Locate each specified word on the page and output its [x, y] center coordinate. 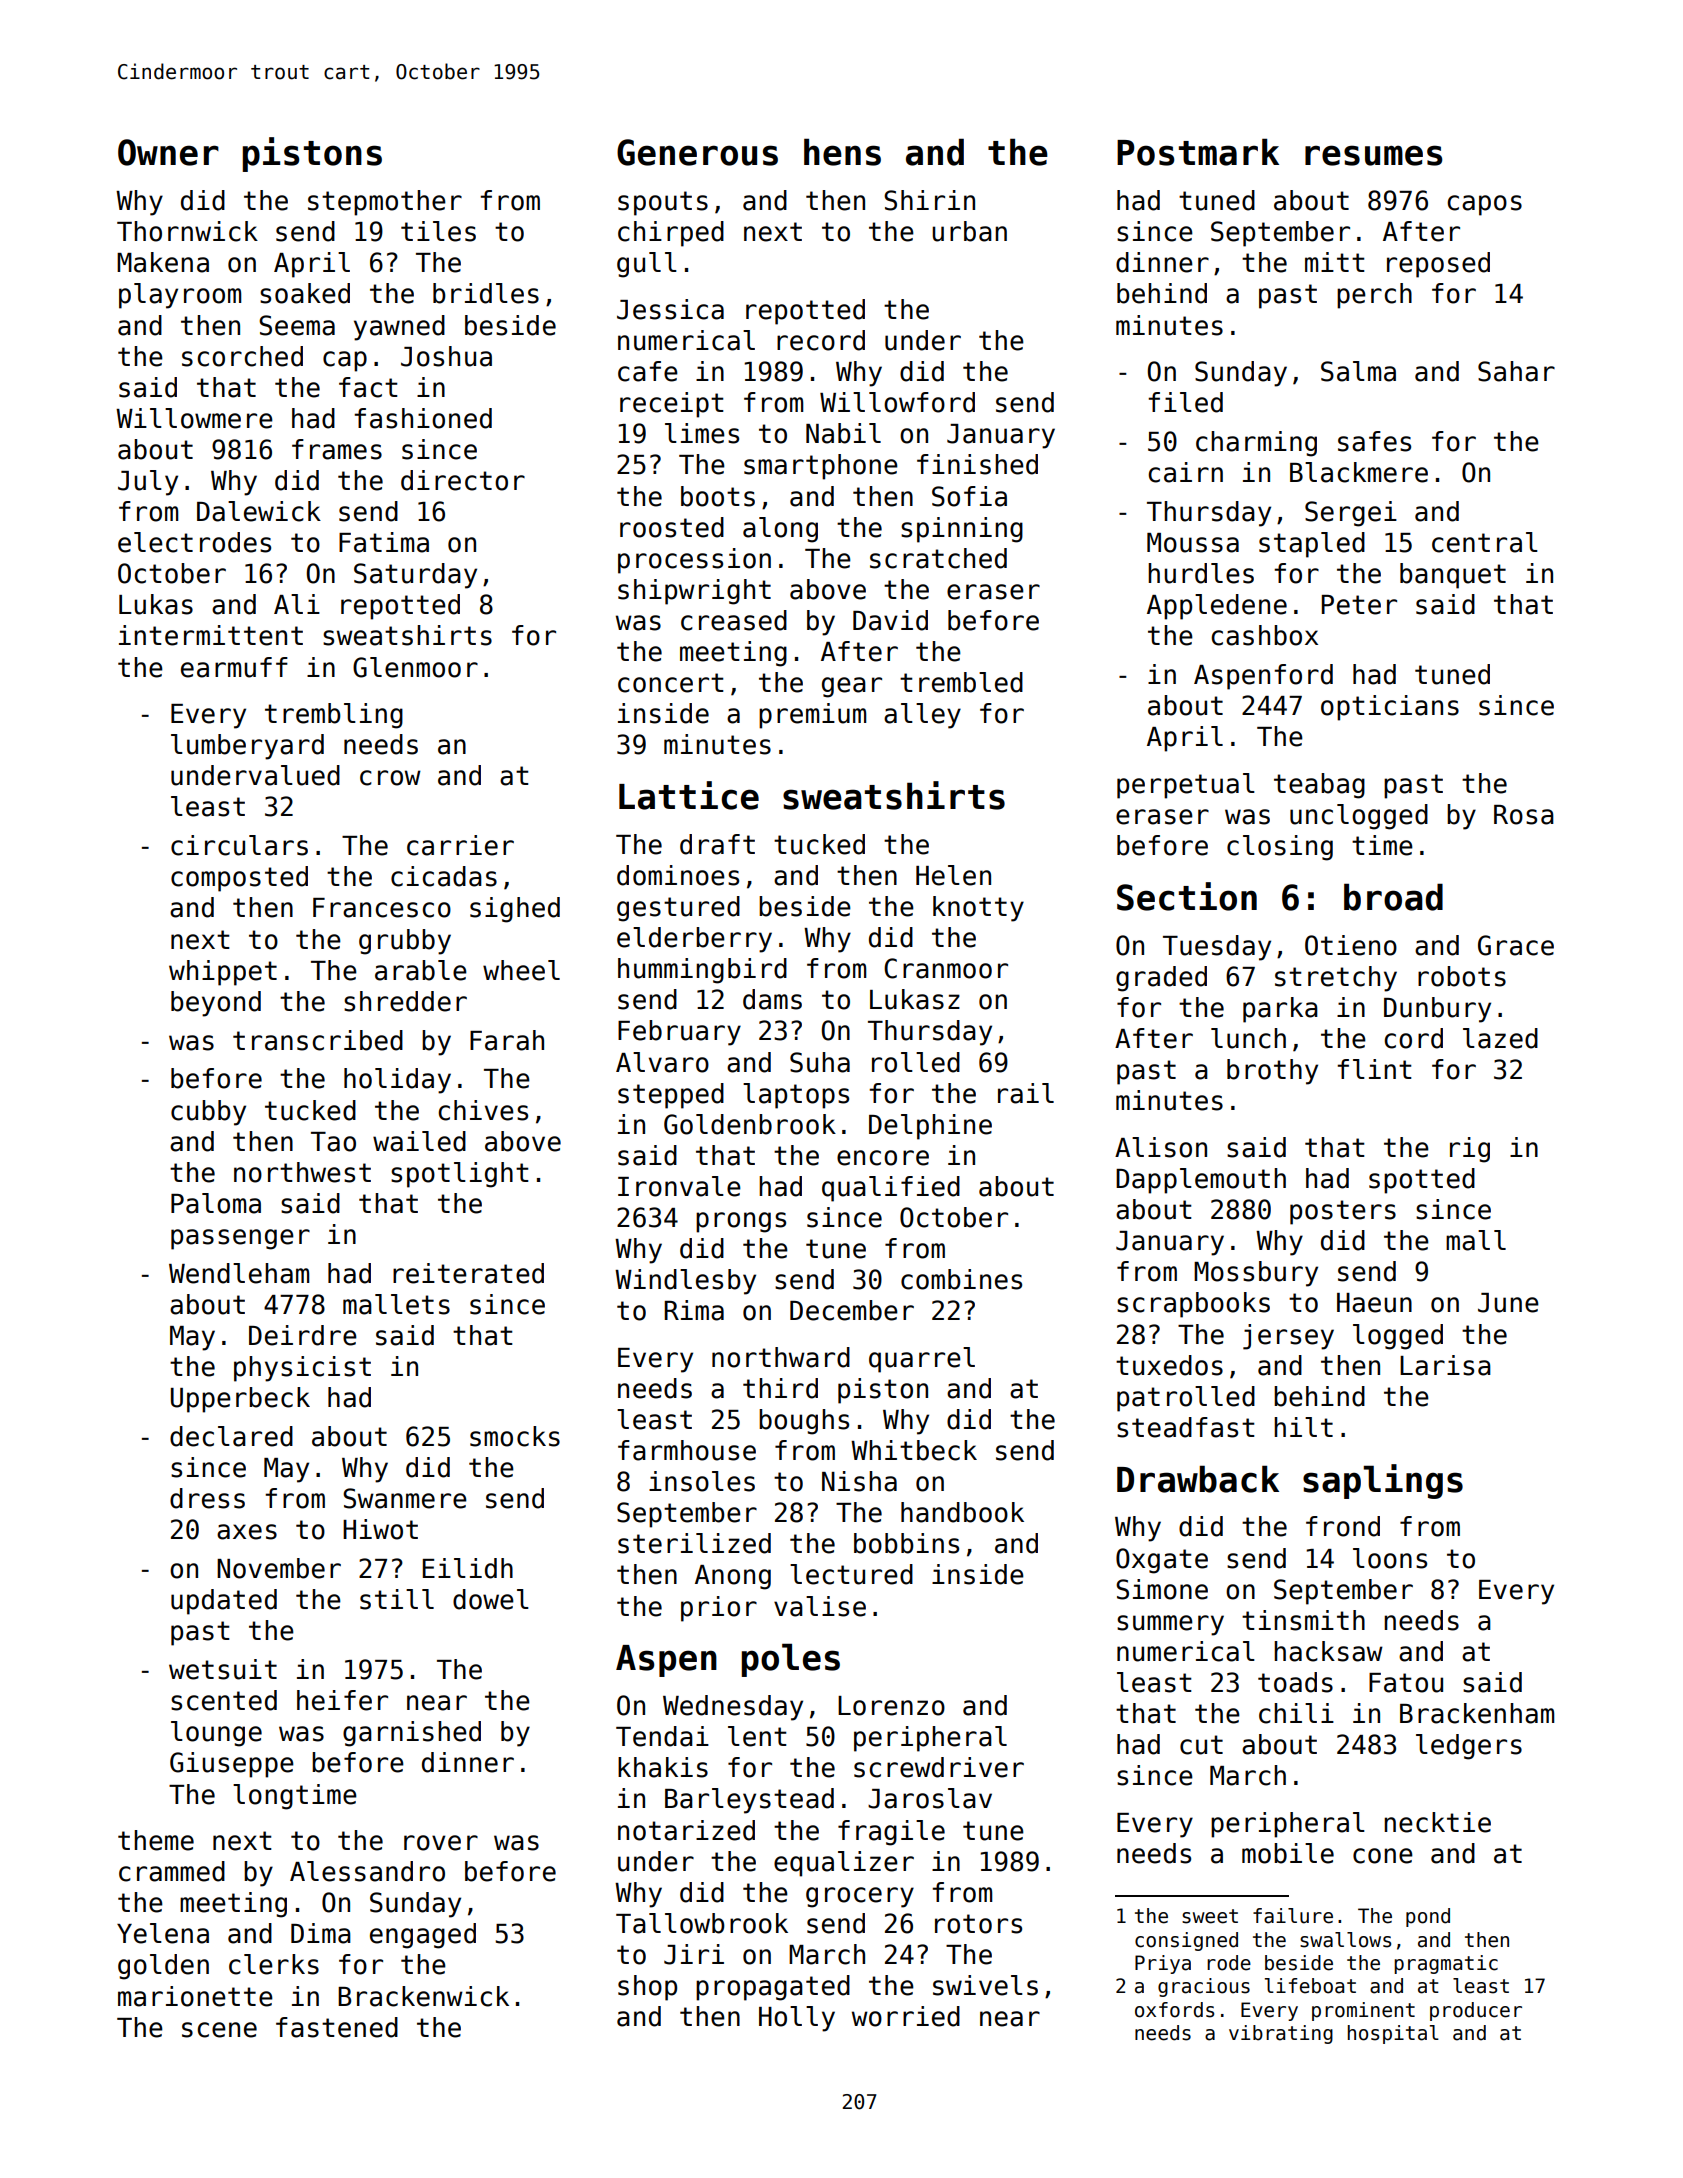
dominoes [678, 875]
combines [961, 1279]
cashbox [1264, 635]
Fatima [384, 542]
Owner [168, 152]
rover [441, 1843]
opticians [1390, 708]
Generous [697, 152]
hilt [1303, 1427]
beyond [216, 1004]
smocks [515, 1436]
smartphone [821, 467]
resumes [1373, 155]
